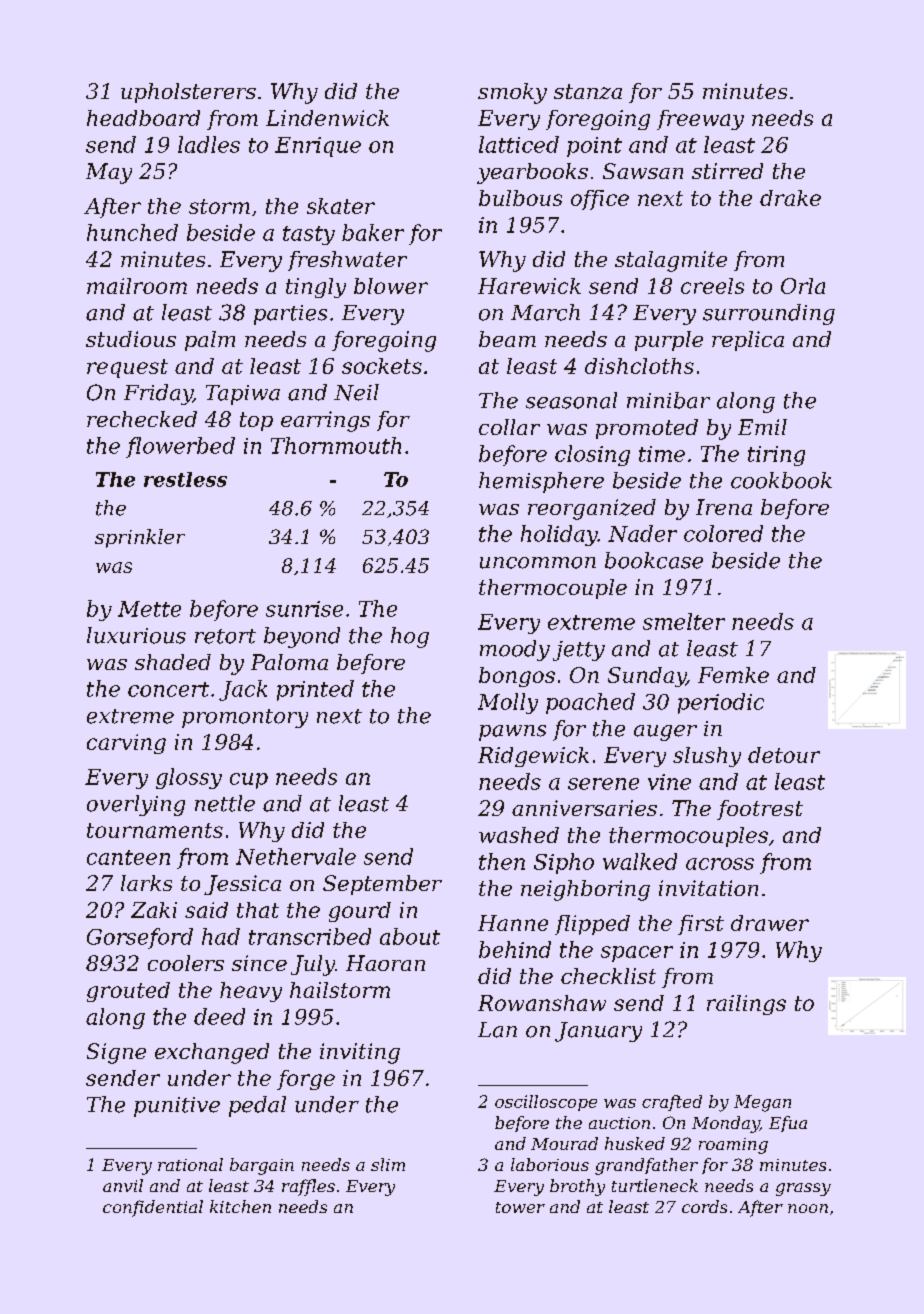 This page has height=1314, width=924. I want to click on drawer, so click(770, 923).
